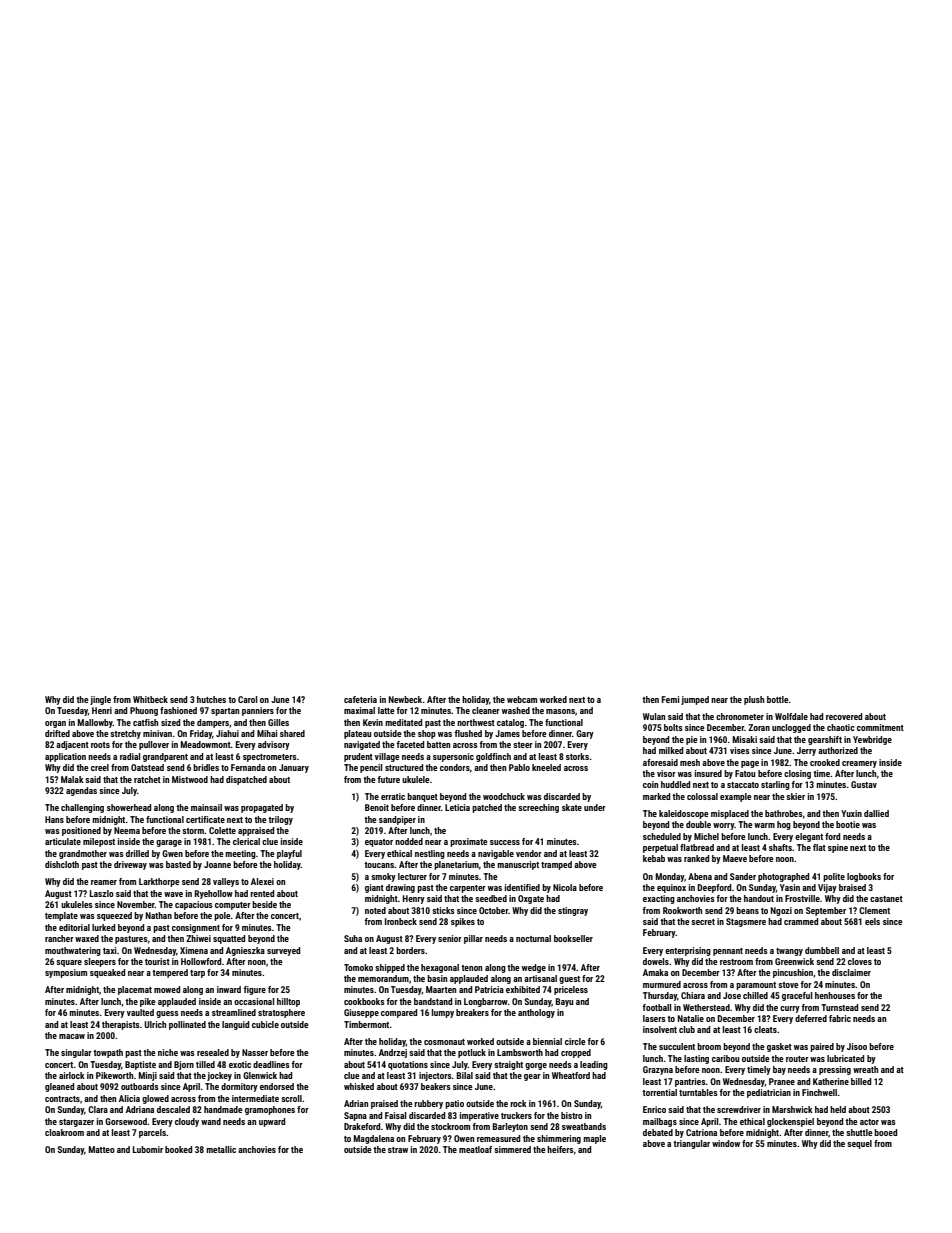 This screenshot has height=1233, width=952. What do you see at coordinates (262, 881) in the screenshot?
I see `Alexei` at bounding box center [262, 881].
